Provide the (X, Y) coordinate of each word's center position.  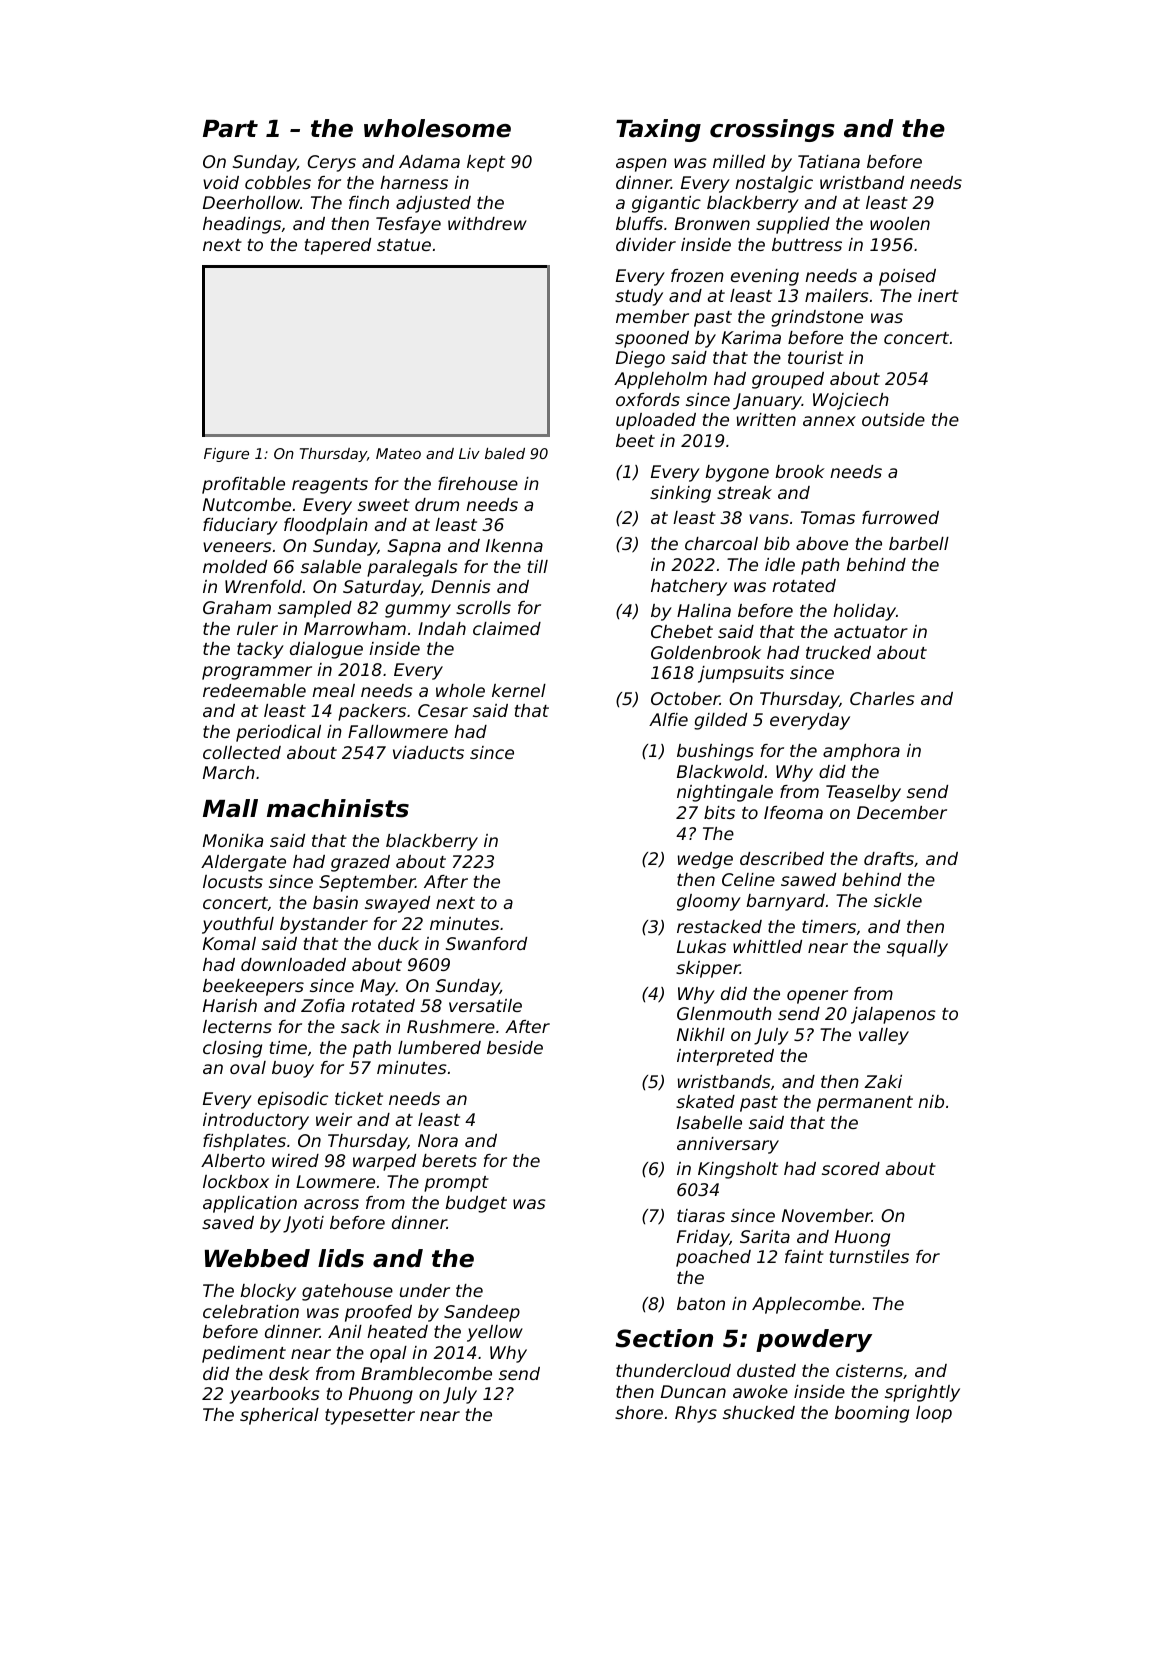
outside (893, 419)
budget (476, 1204)
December (902, 812)
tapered (338, 246)
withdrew (487, 223)
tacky (260, 650)
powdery (814, 1340)
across (331, 1204)
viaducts (428, 752)
